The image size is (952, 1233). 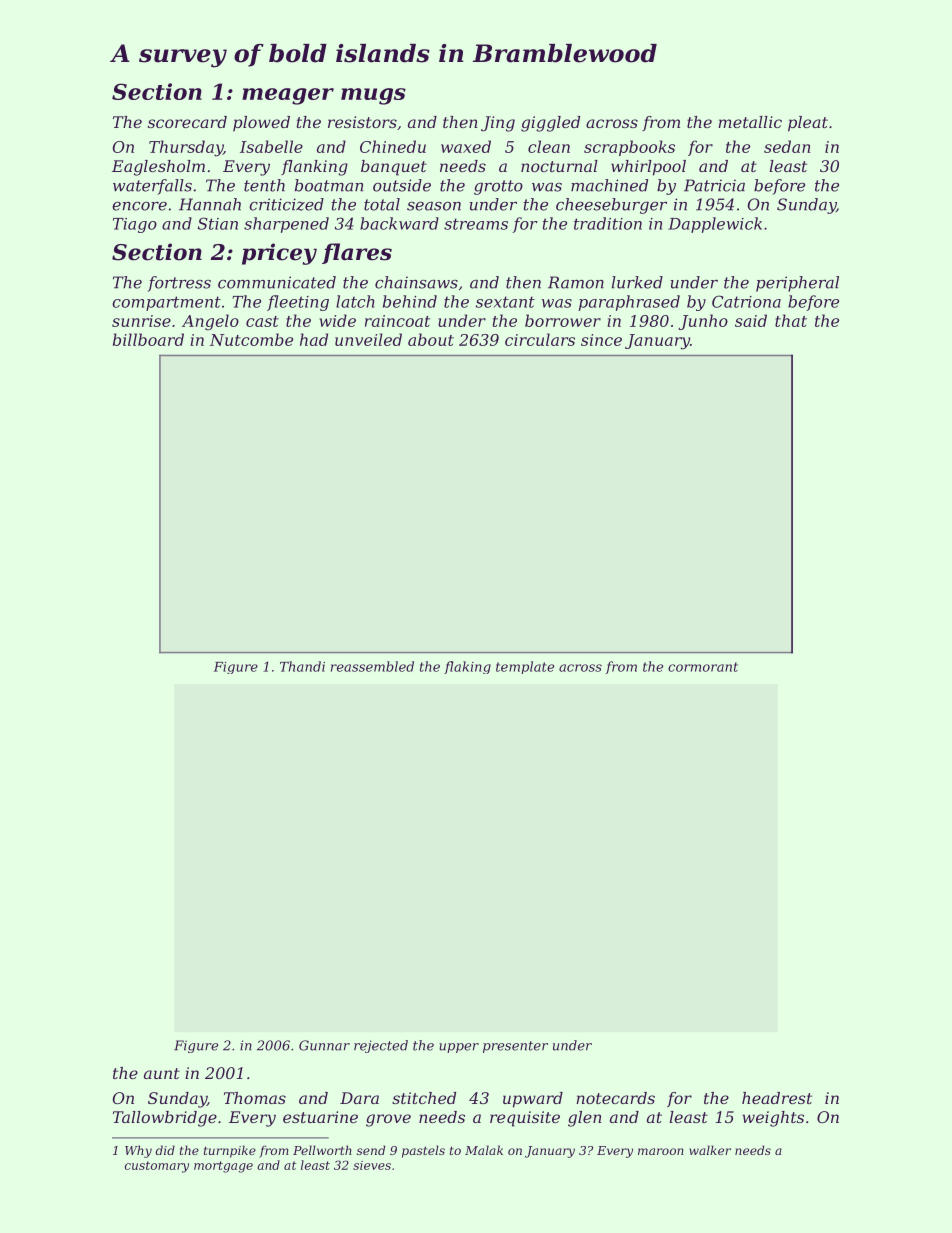 What do you see at coordinates (714, 185) in the page?
I see `Patricia` at bounding box center [714, 185].
